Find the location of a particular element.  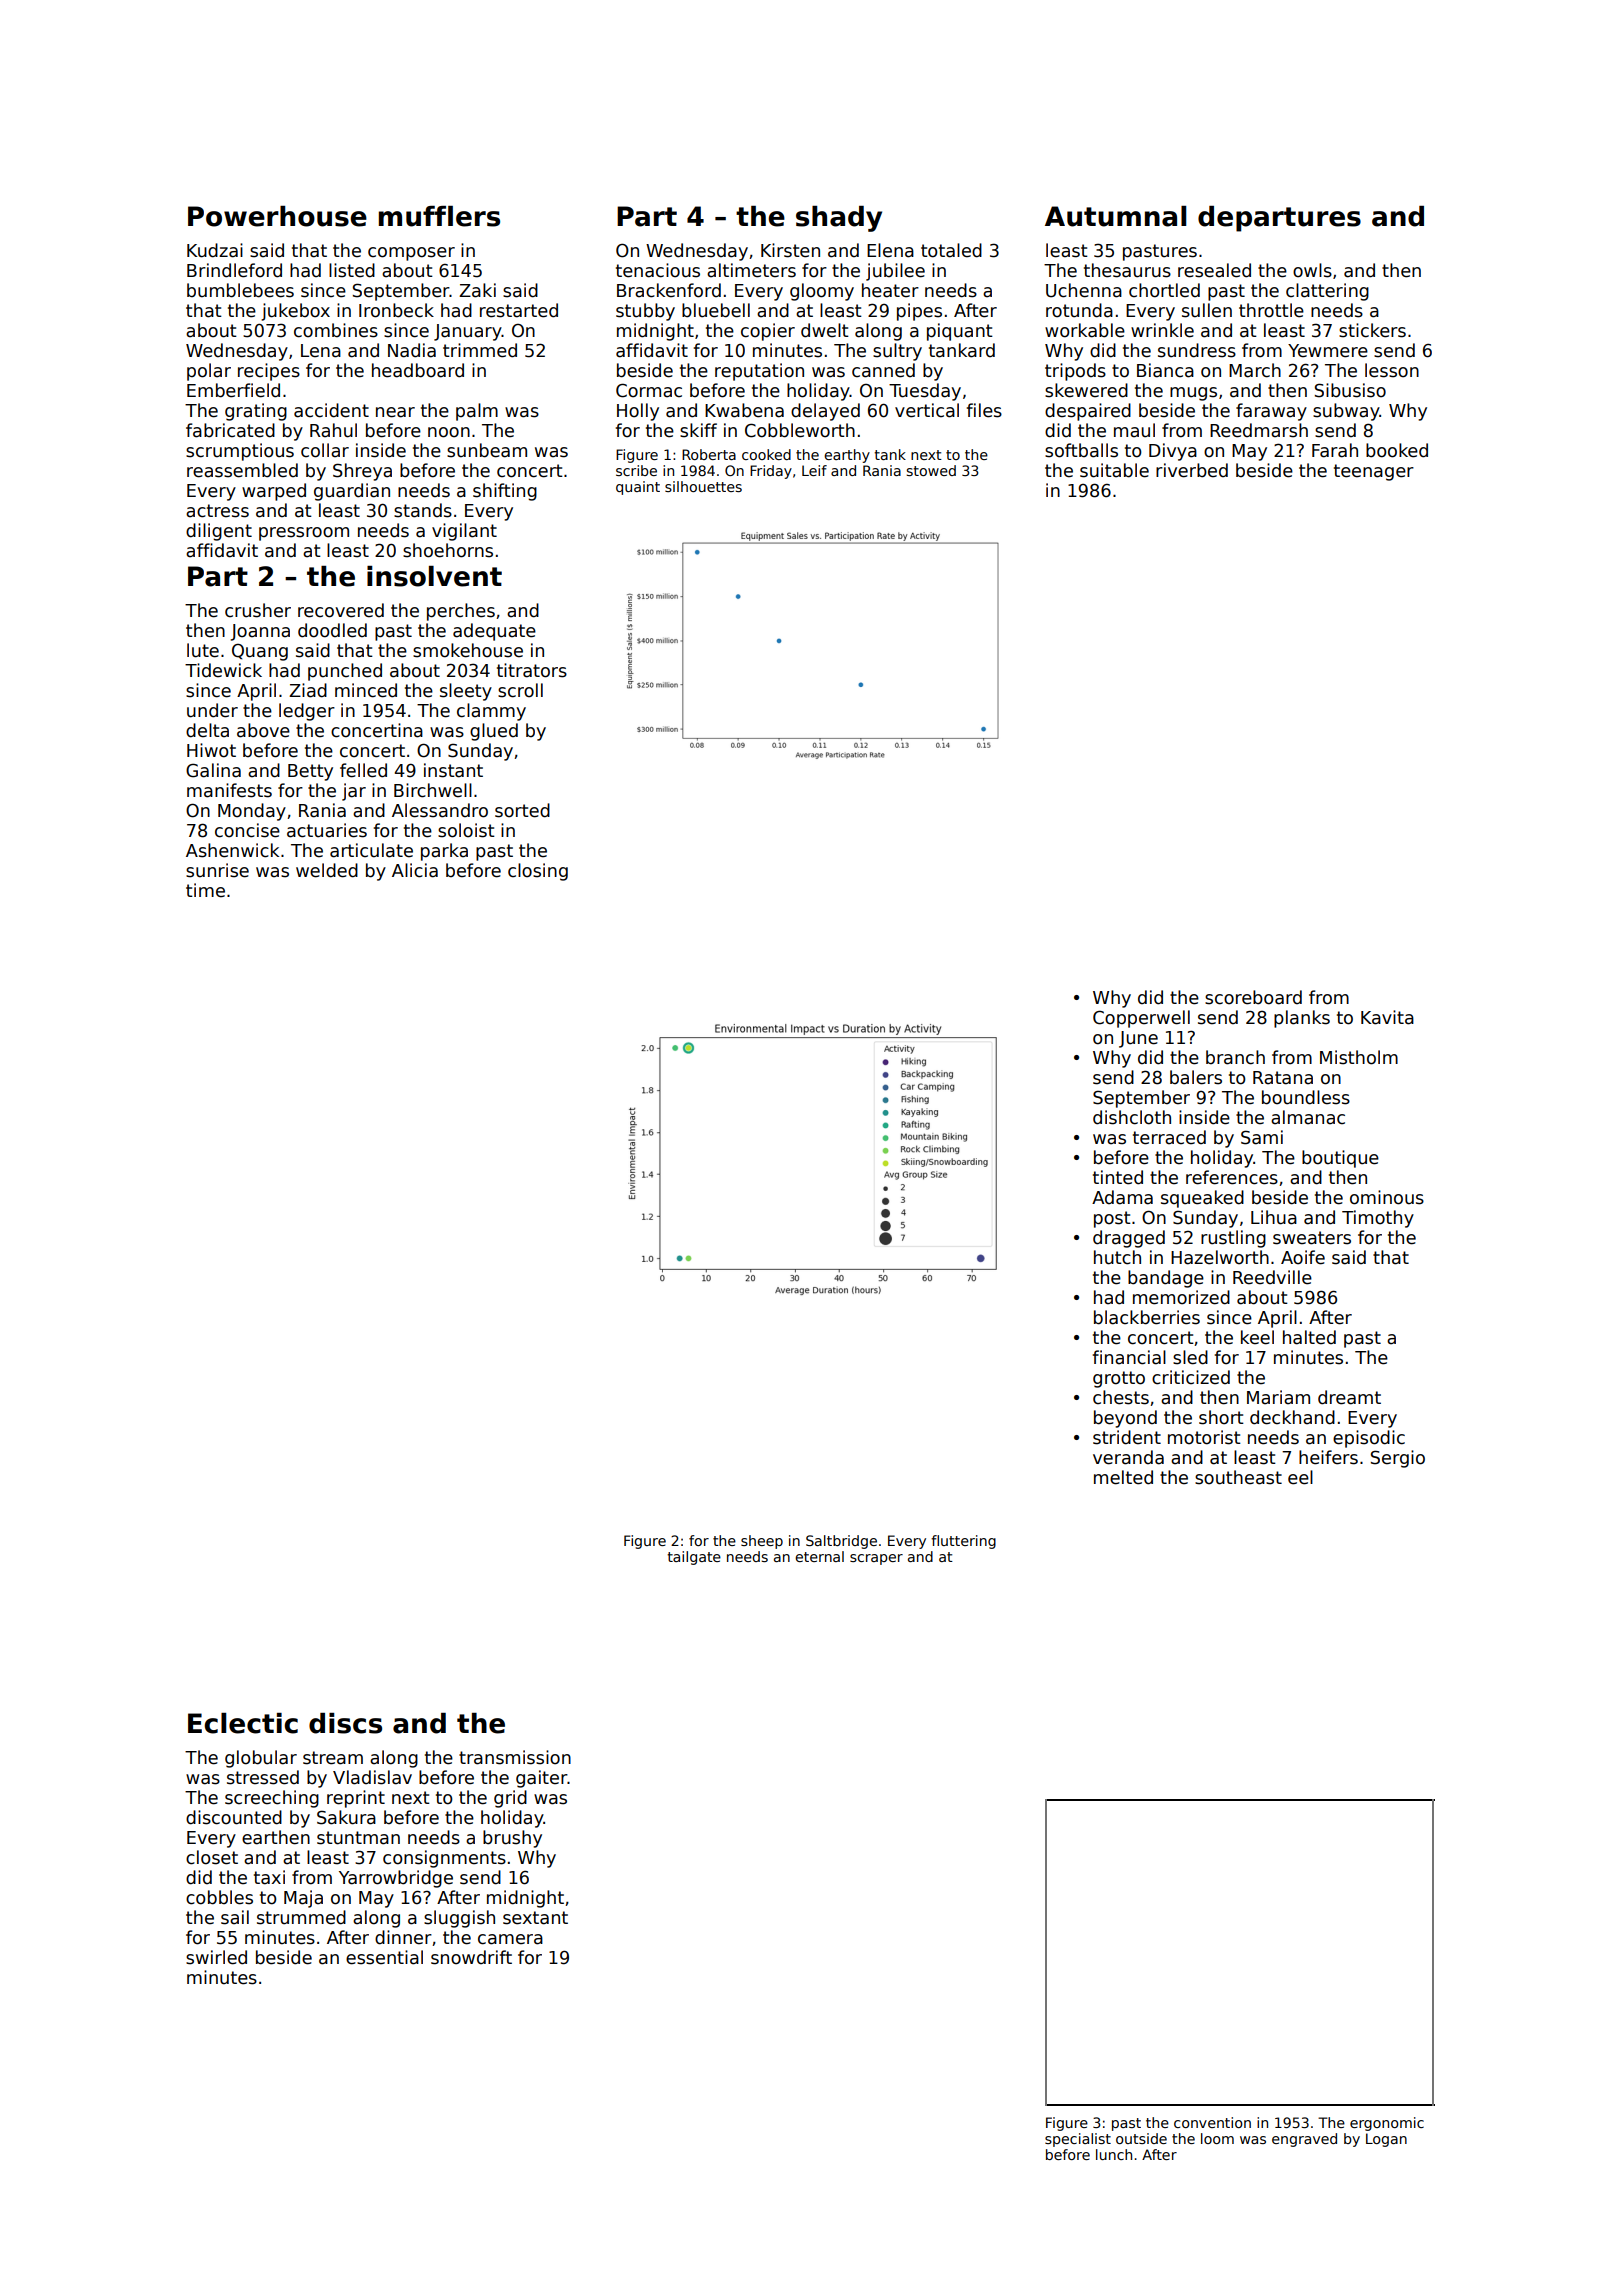

sheep is located at coordinates (762, 1542).
